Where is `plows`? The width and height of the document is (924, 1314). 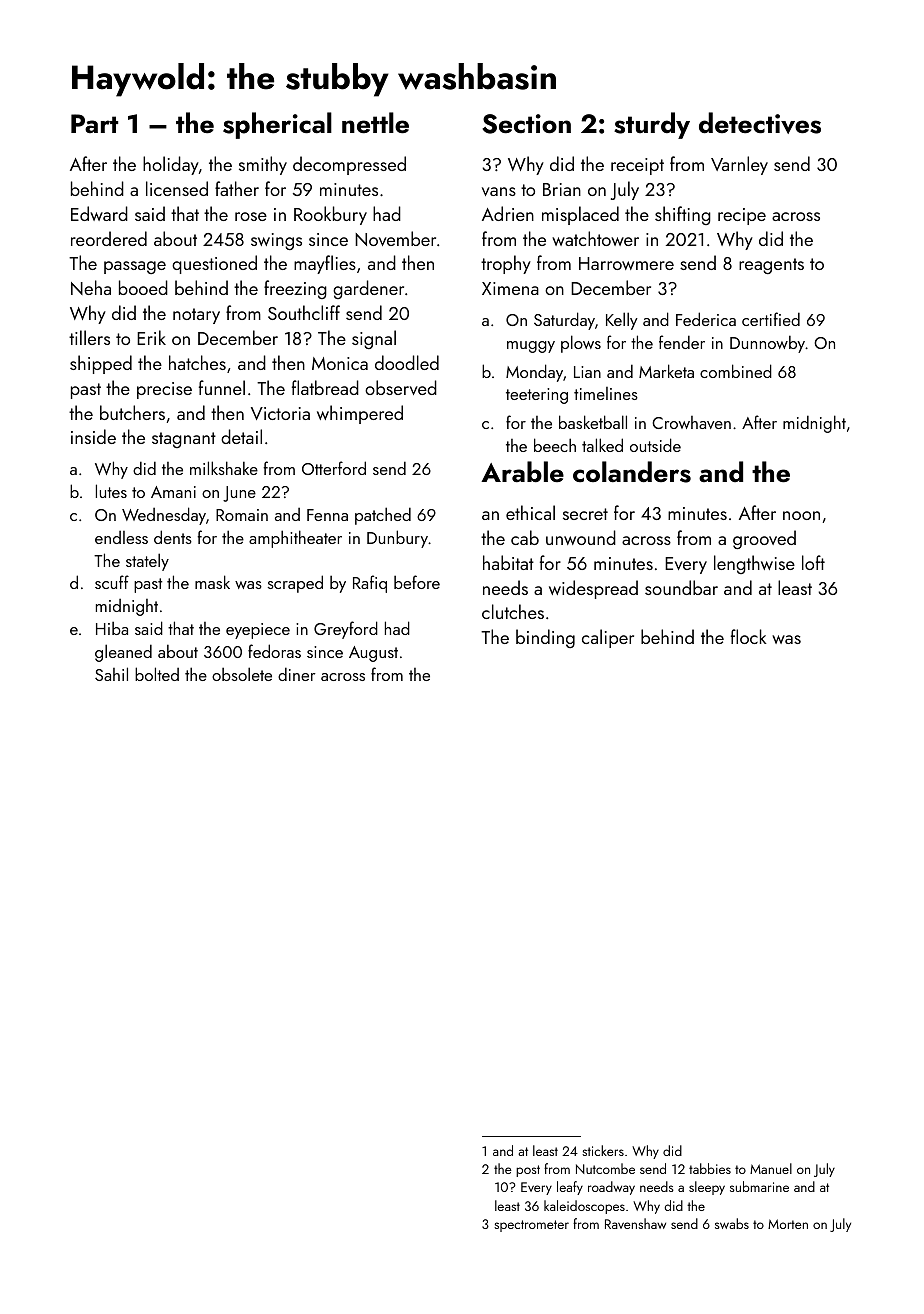 plows is located at coordinates (581, 344).
